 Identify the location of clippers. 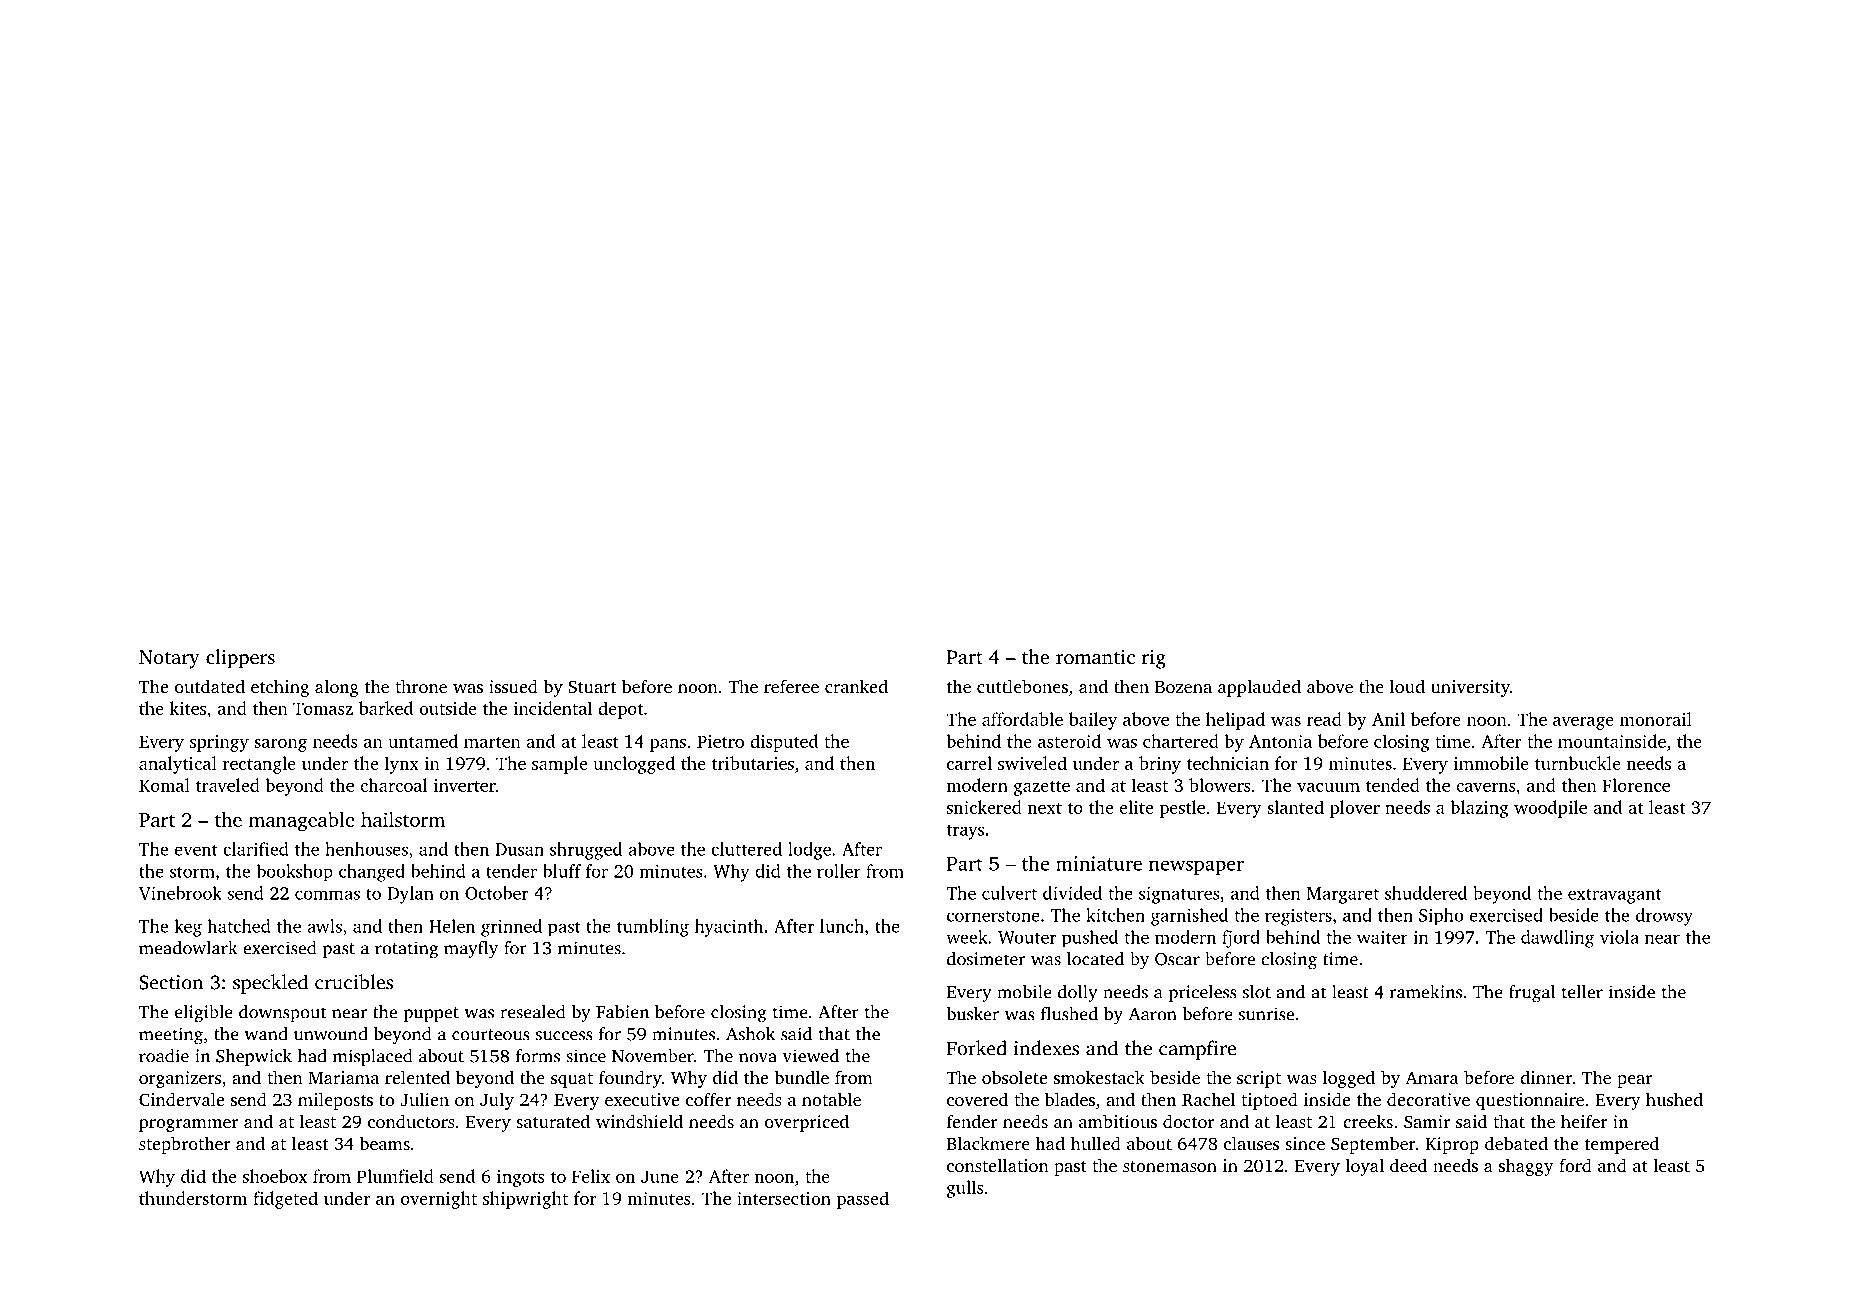
(240, 659).
